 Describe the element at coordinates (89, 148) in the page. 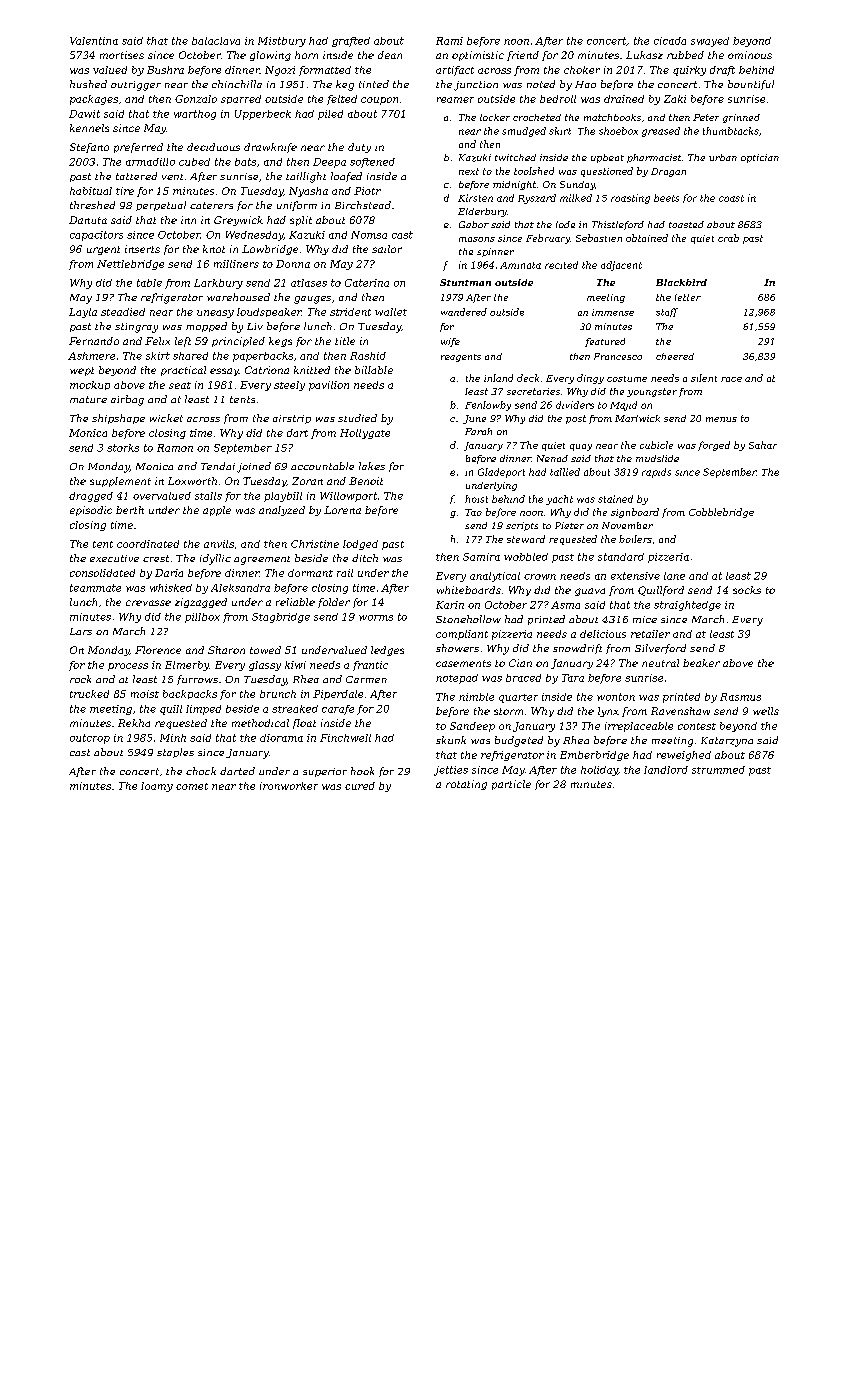

I see `Stefano` at that location.
